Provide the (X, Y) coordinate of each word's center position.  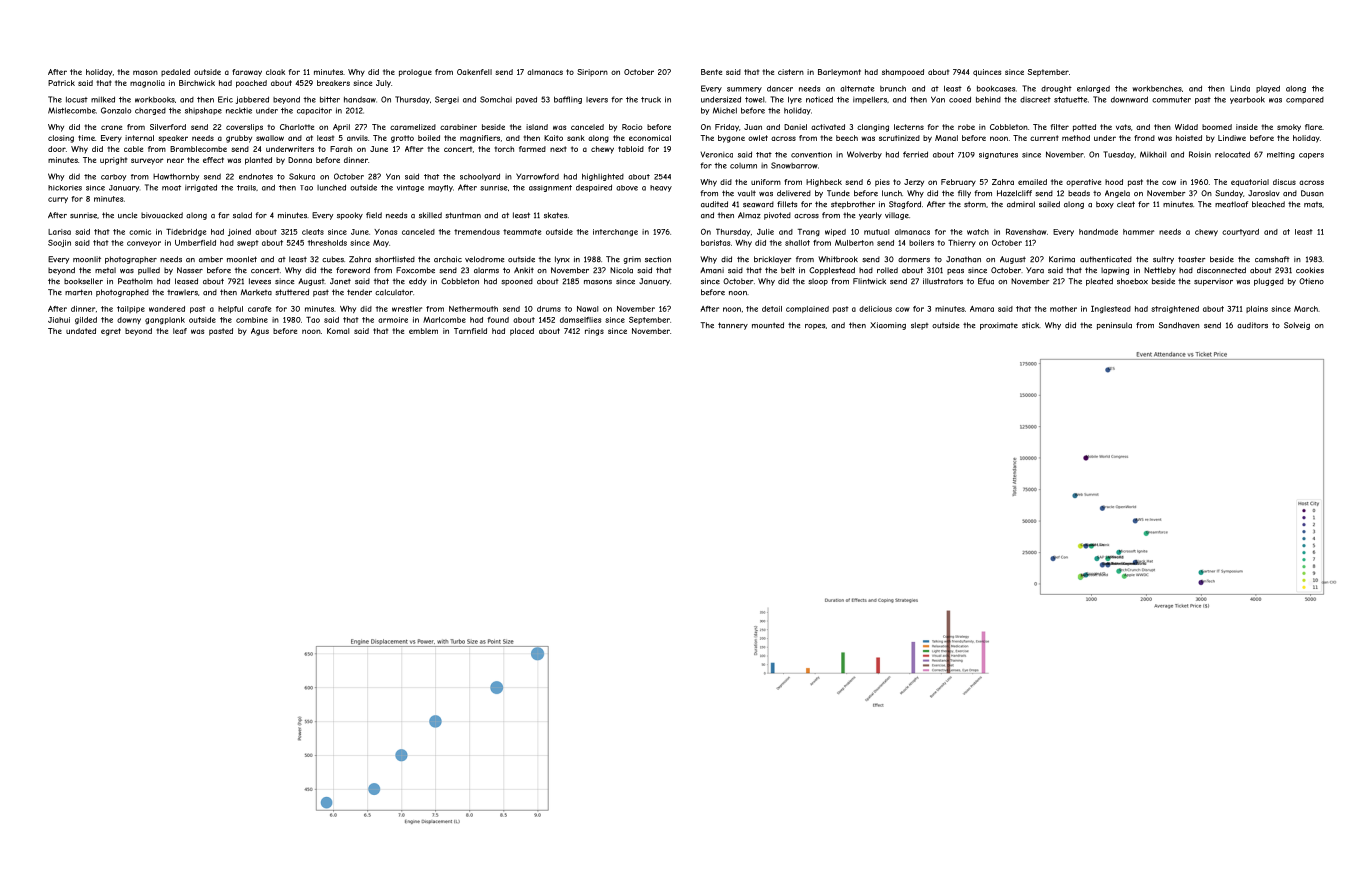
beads (1079, 193)
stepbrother (853, 205)
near (175, 160)
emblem (423, 331)
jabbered (252, 100)
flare (1313, 127)
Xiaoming (888, 326)
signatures (998, 155)
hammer (1138, 232)
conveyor (144, 244)
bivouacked (162, 215)
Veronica (716, 154)
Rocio (632, 127)
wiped (835, 232)
